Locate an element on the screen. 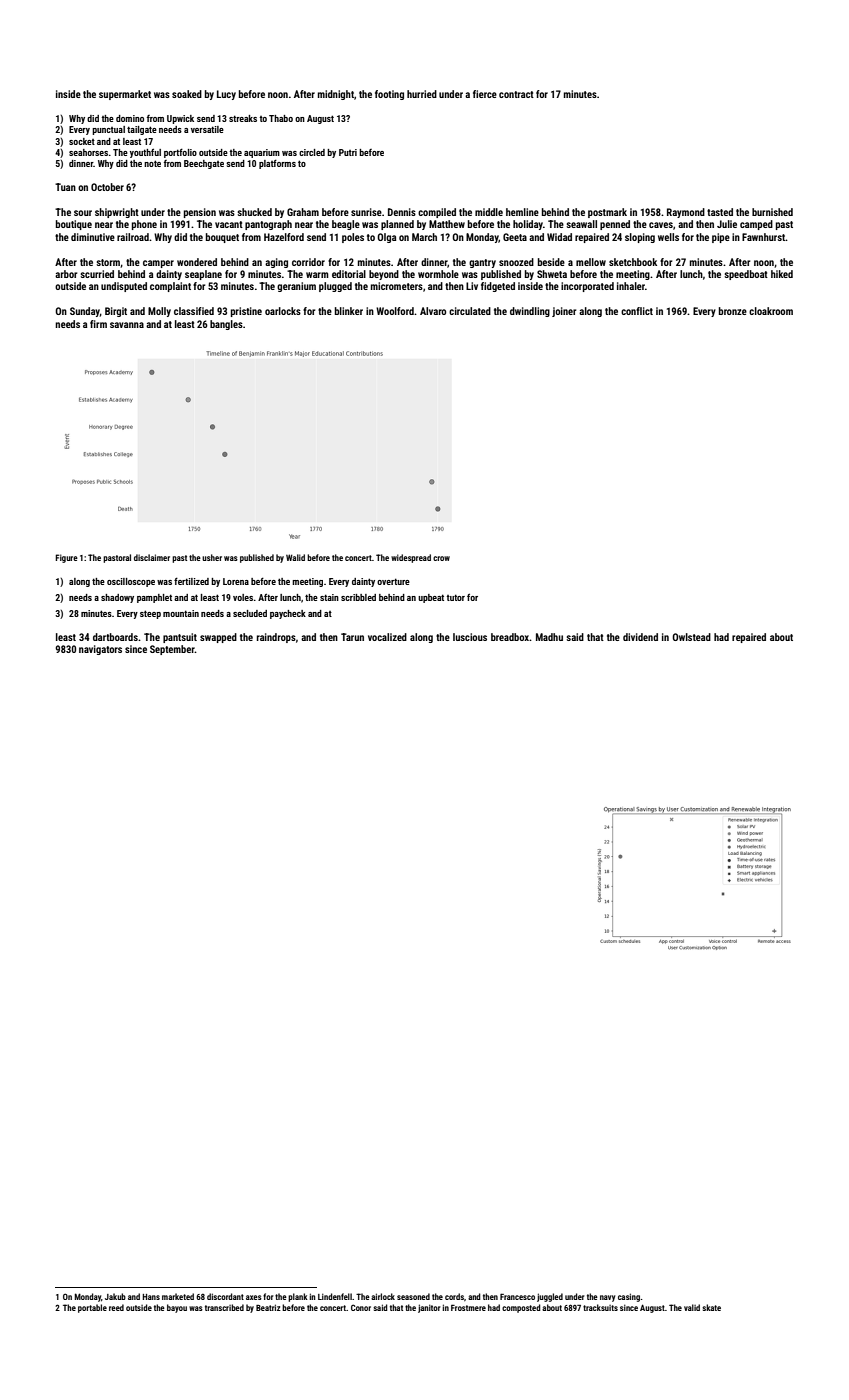 This screenshot has height=1400, width=849. dividend is located at coordinates (640, 637).
